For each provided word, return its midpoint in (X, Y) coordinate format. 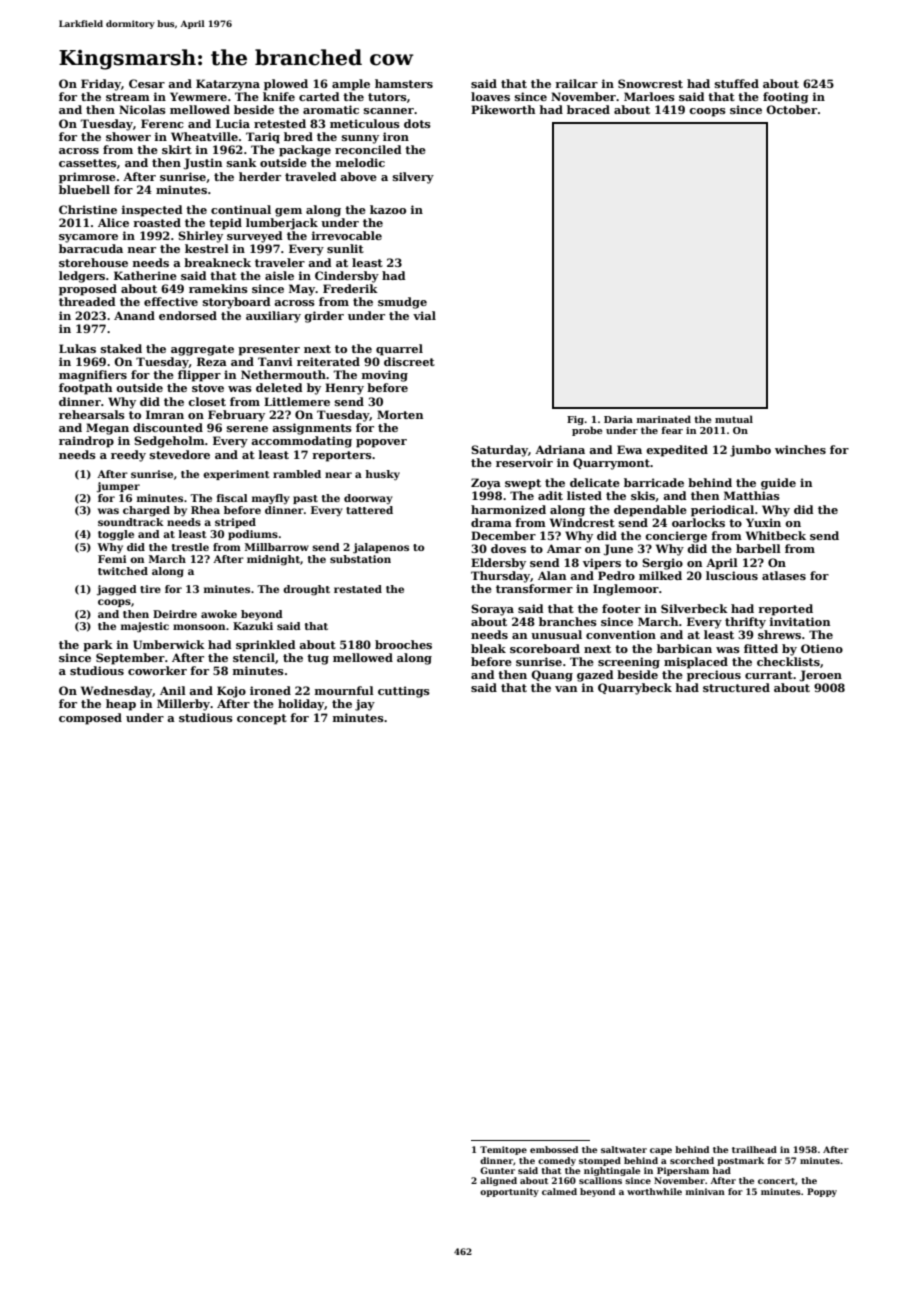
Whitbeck (776, 535)
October (791, 109)
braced (588, 109)
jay (365, 705)
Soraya (492, 610)
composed (90, 719)
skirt (177, 149)
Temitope (503, 1150)
